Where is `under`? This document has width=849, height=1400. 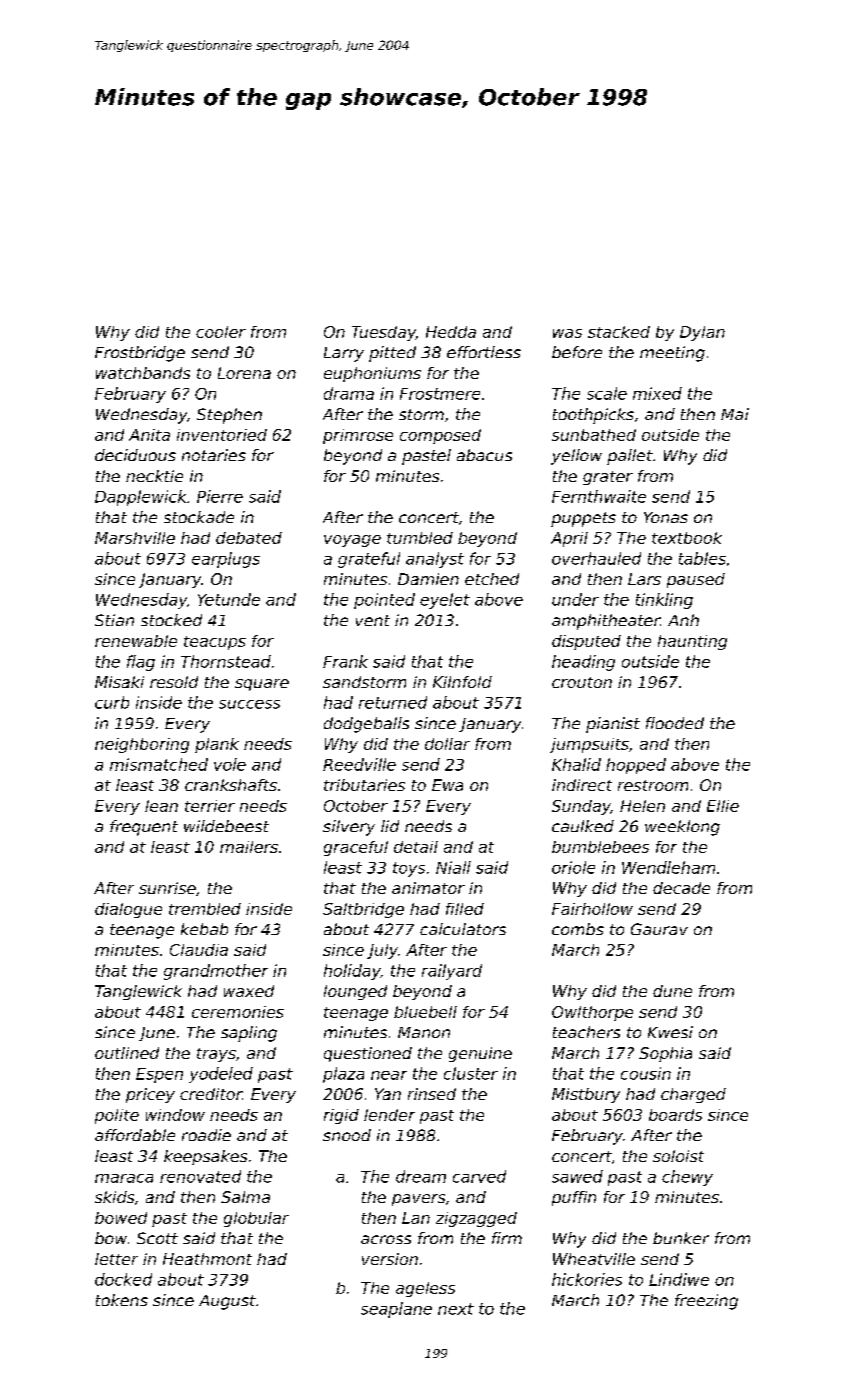 under is located at coordinates (575, 599).
